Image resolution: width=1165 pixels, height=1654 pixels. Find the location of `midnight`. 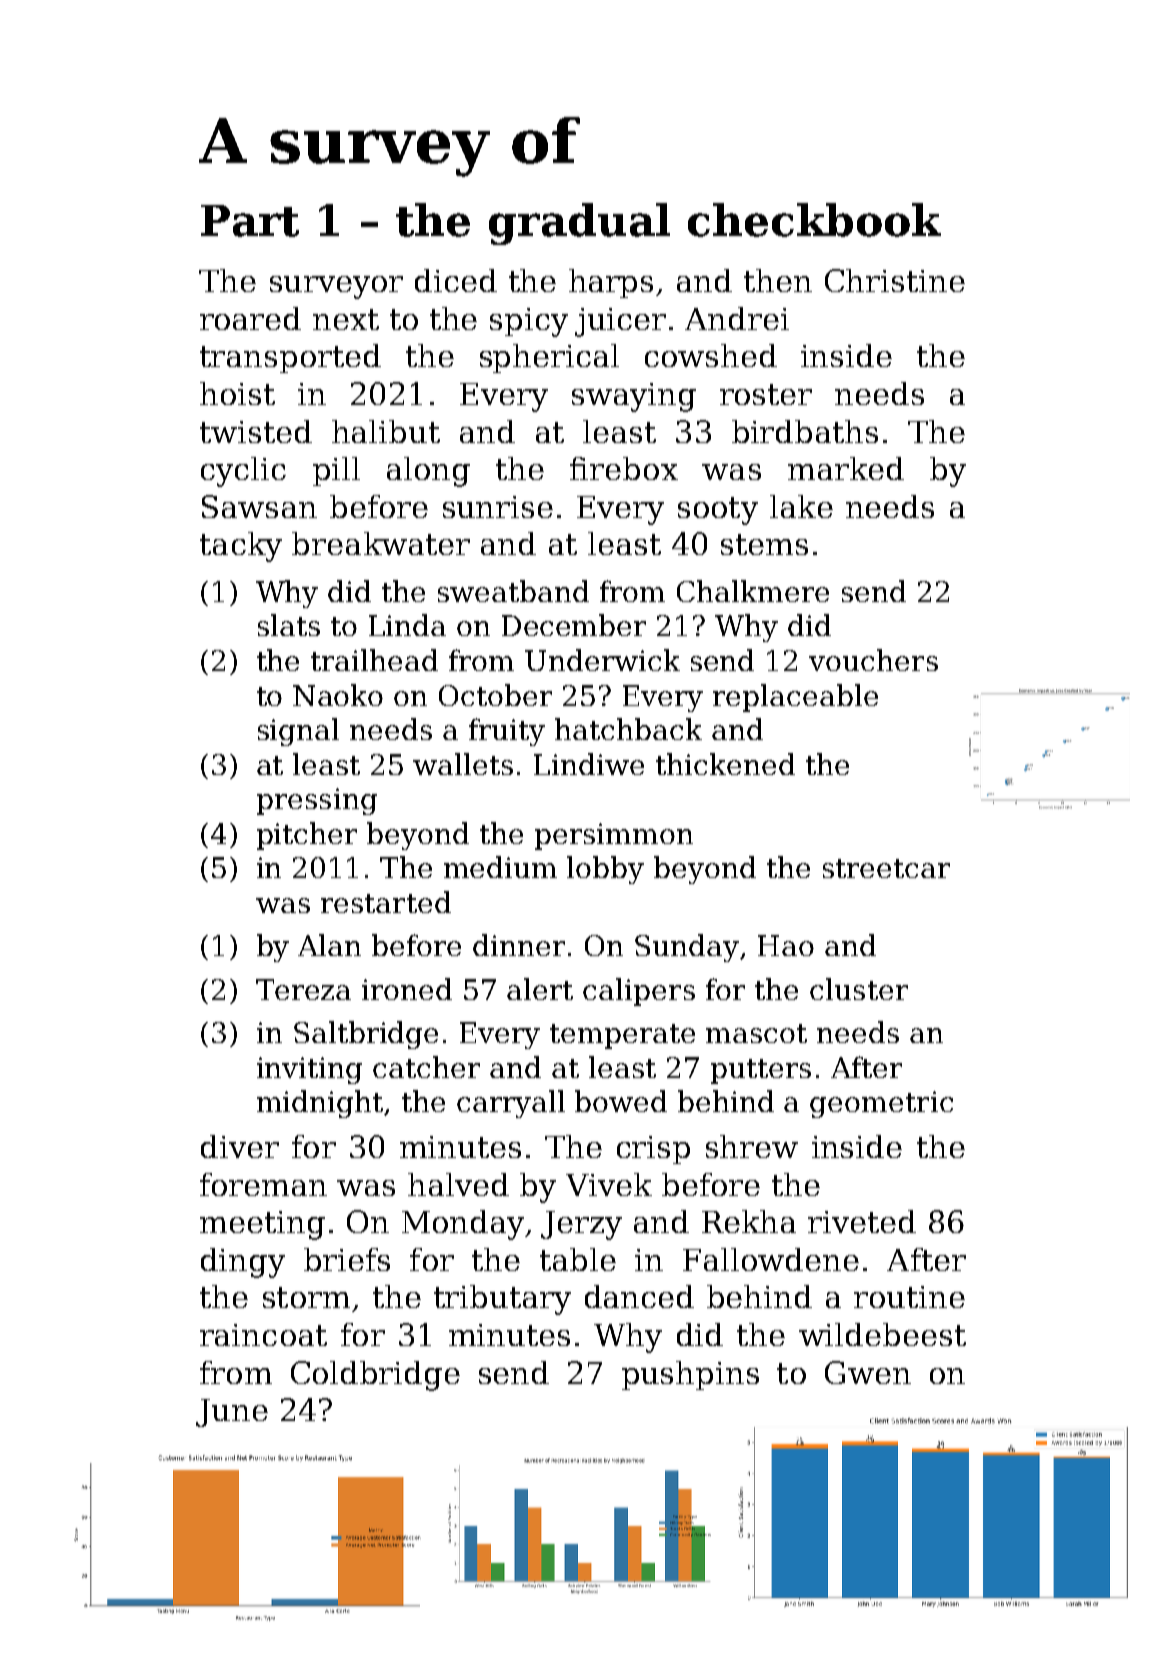

midnight is located at coordinates (320, 1104).
